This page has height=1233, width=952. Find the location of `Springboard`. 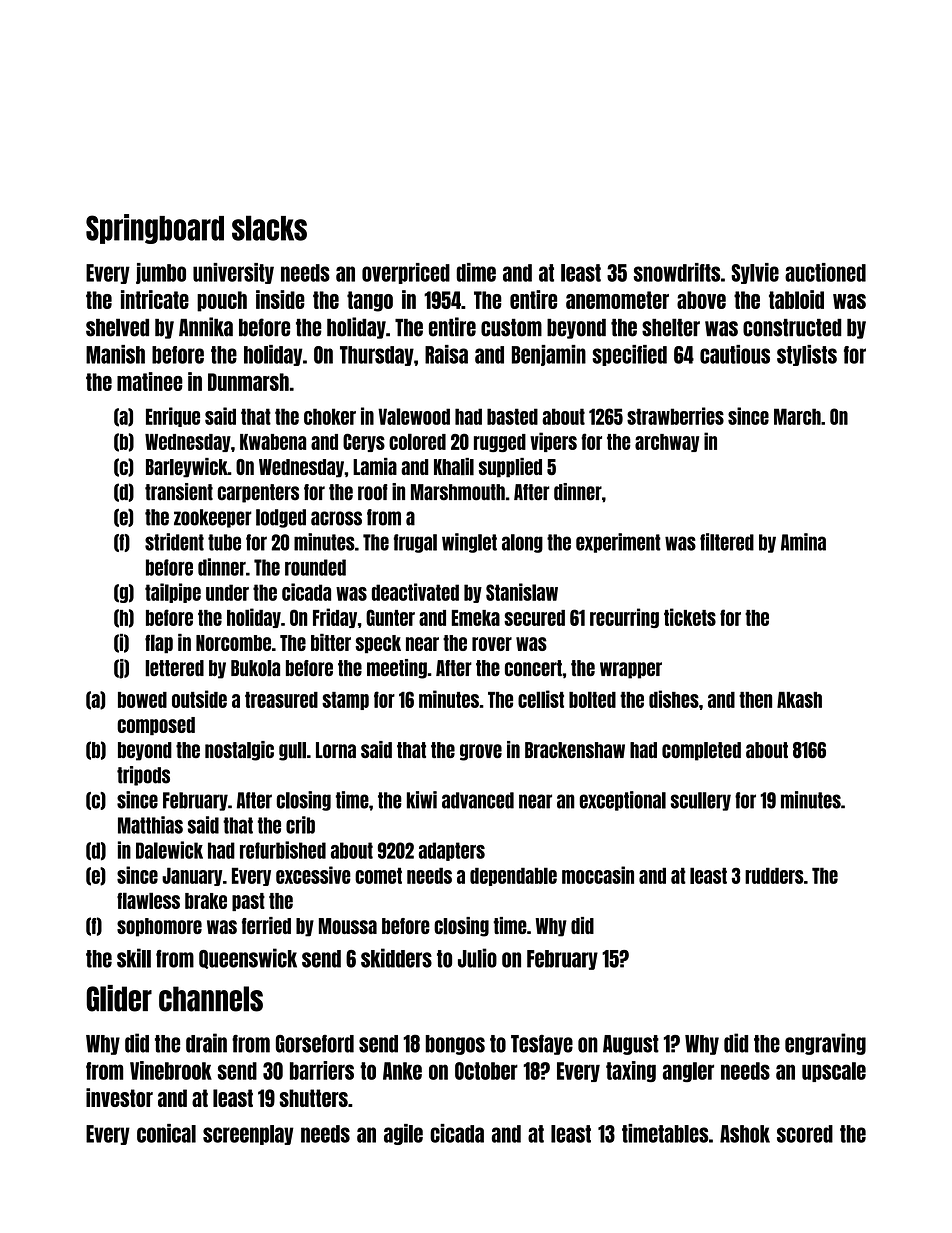

Springboard is located at coordinates (155, 229).
